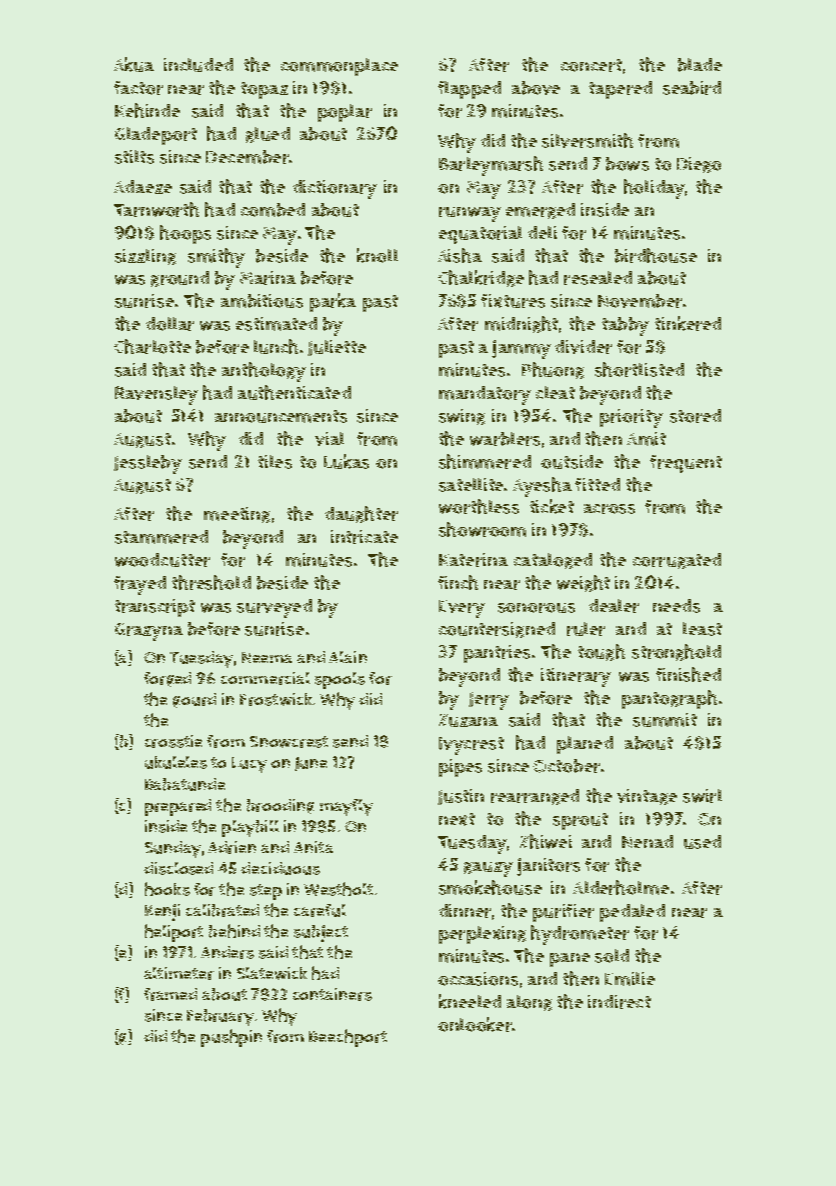  I want to click on Barleymarsh, so click(491, 166).
